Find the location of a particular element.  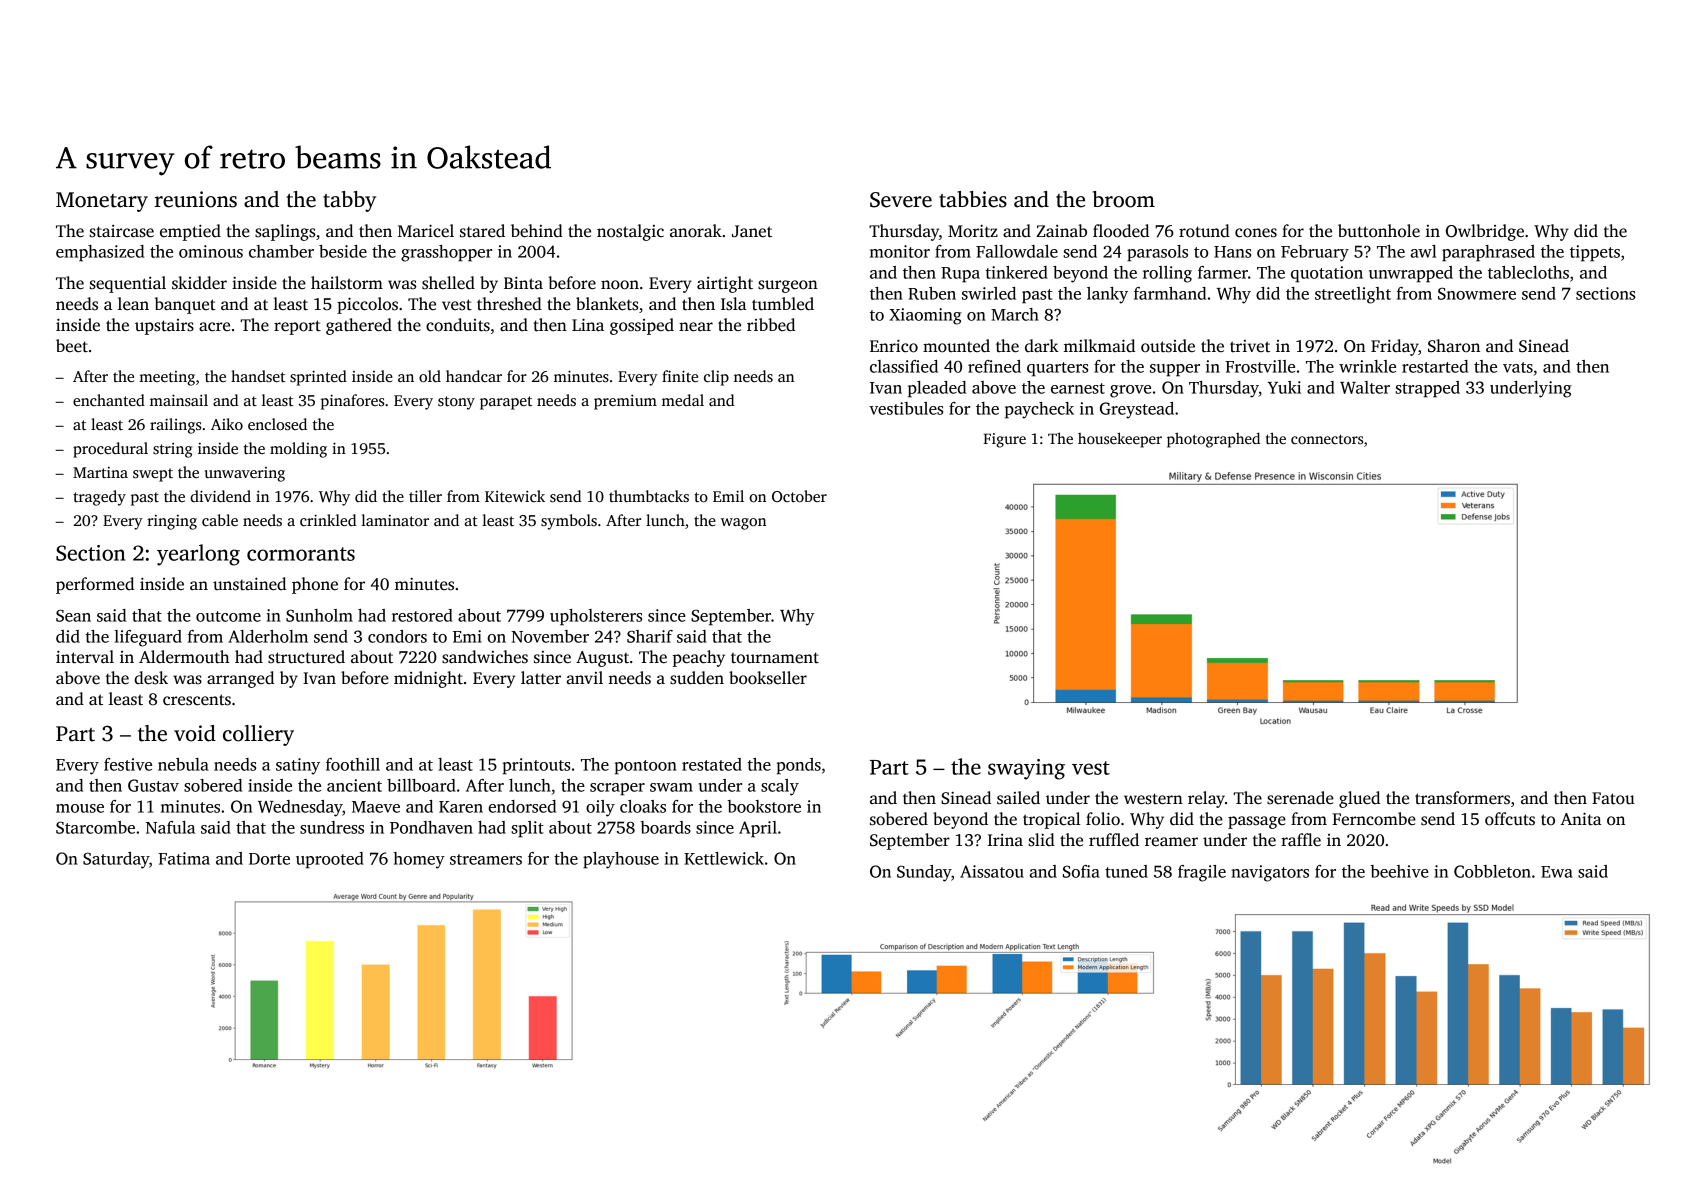

Ruben is located at coordinates (932, 293).
